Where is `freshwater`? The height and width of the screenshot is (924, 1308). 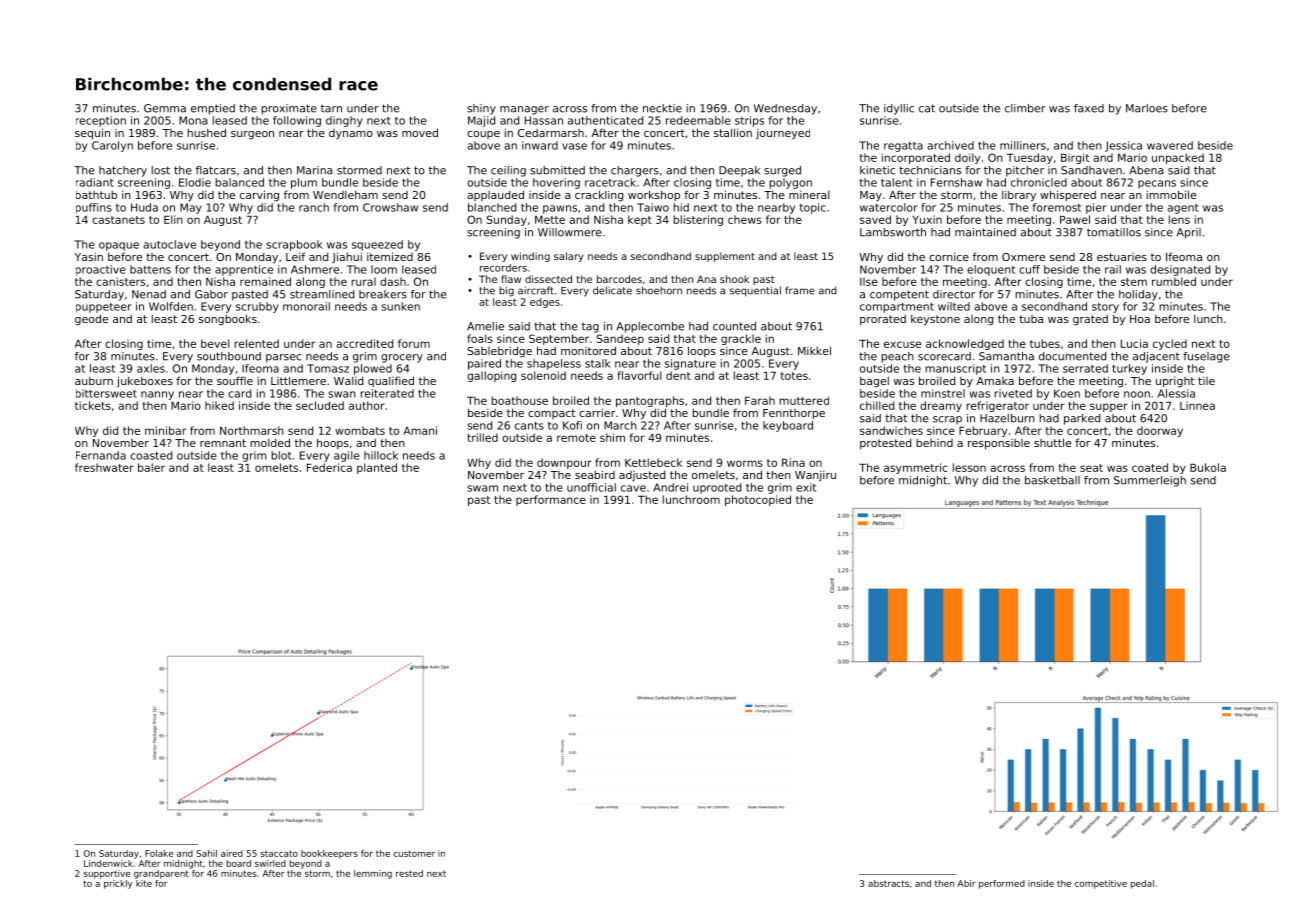 freshwater is located at coordinates (104, 467).
